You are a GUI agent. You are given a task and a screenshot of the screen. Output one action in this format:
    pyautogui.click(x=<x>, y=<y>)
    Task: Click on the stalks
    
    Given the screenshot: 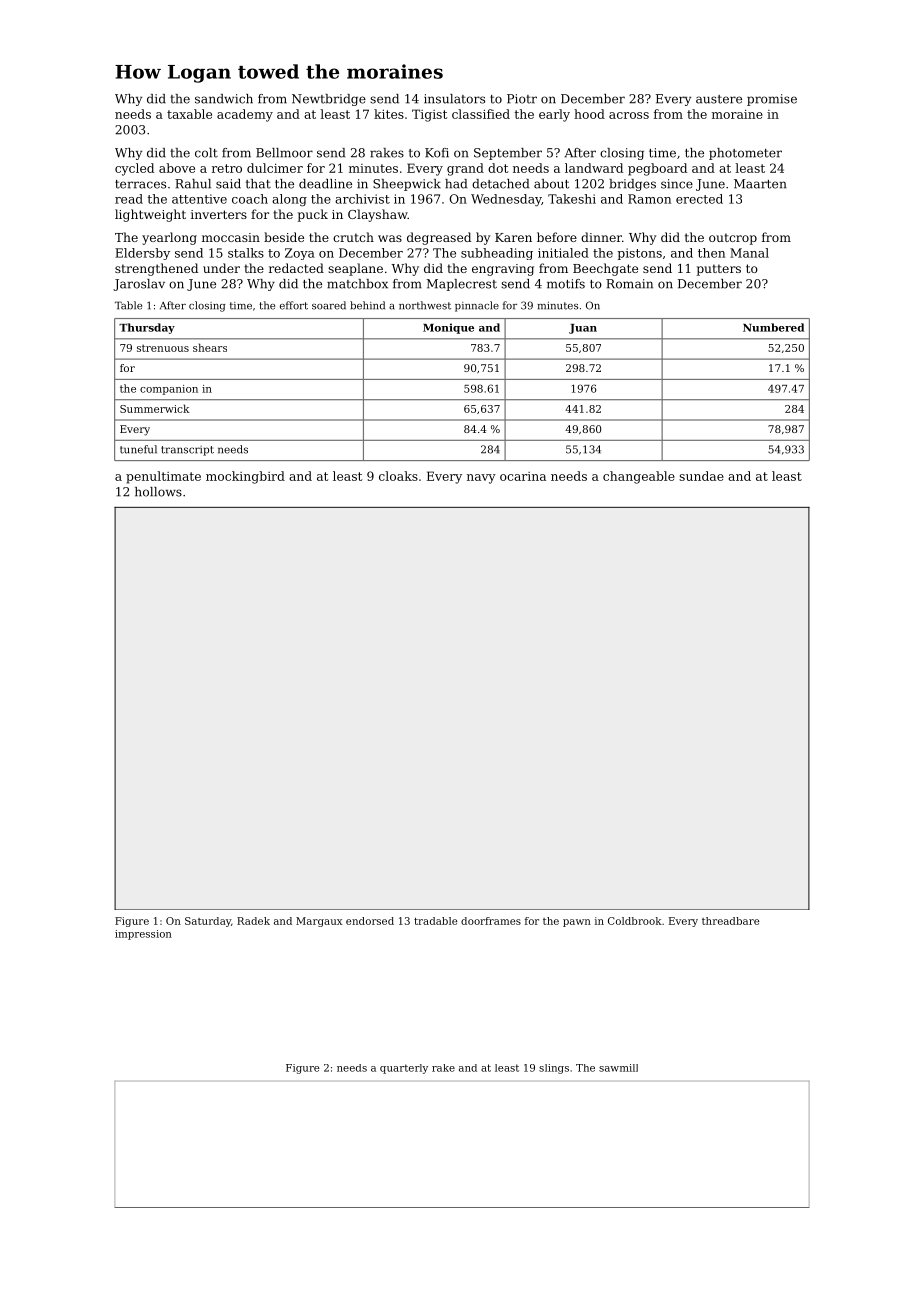 What is the action you would take?
    pyautogui.click(x=246, y=253)
